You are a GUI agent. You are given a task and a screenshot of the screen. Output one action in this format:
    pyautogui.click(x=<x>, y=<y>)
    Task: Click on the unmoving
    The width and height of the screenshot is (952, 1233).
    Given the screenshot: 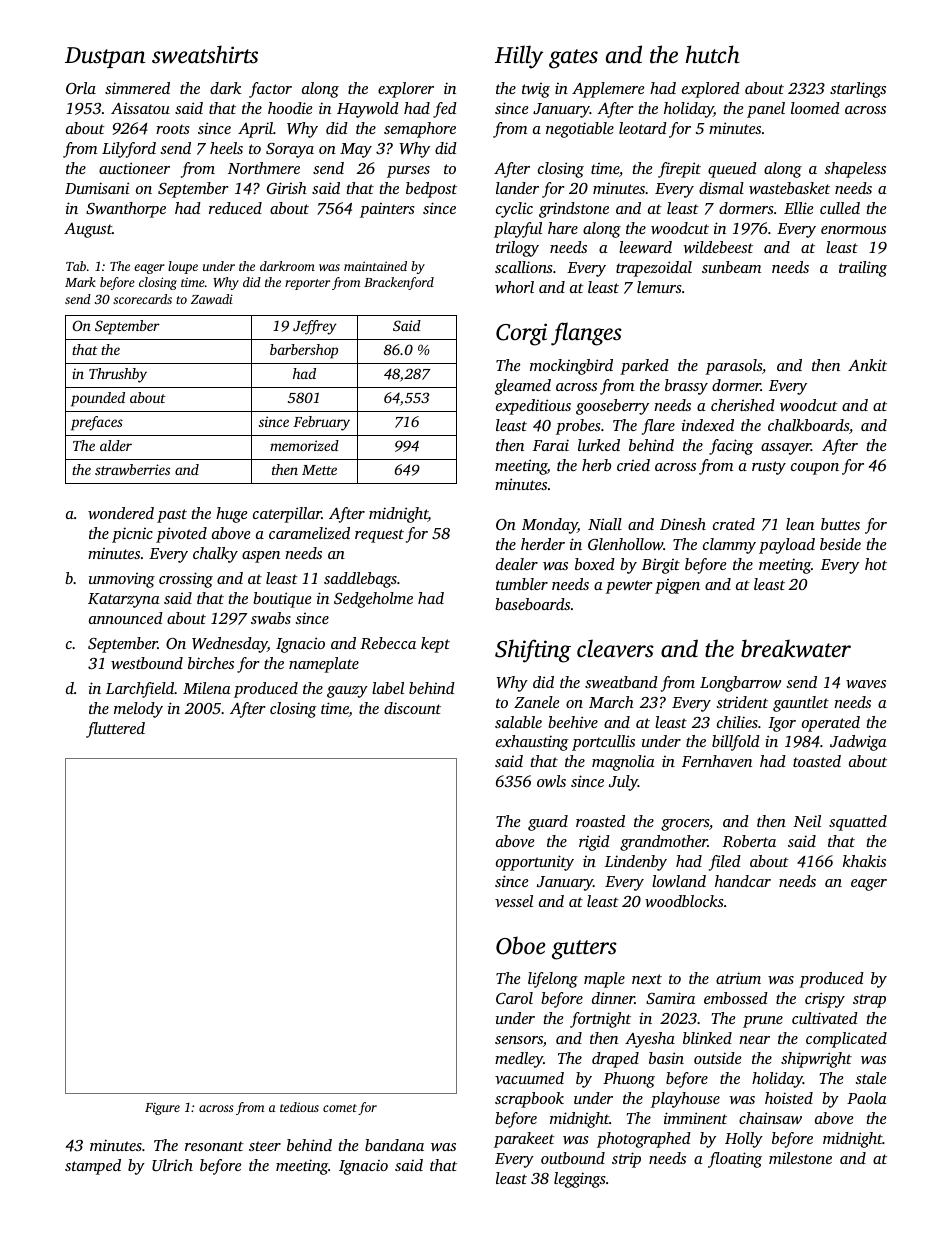 What is the action you would take?
    pyautogui.click(x=122, y=580)
